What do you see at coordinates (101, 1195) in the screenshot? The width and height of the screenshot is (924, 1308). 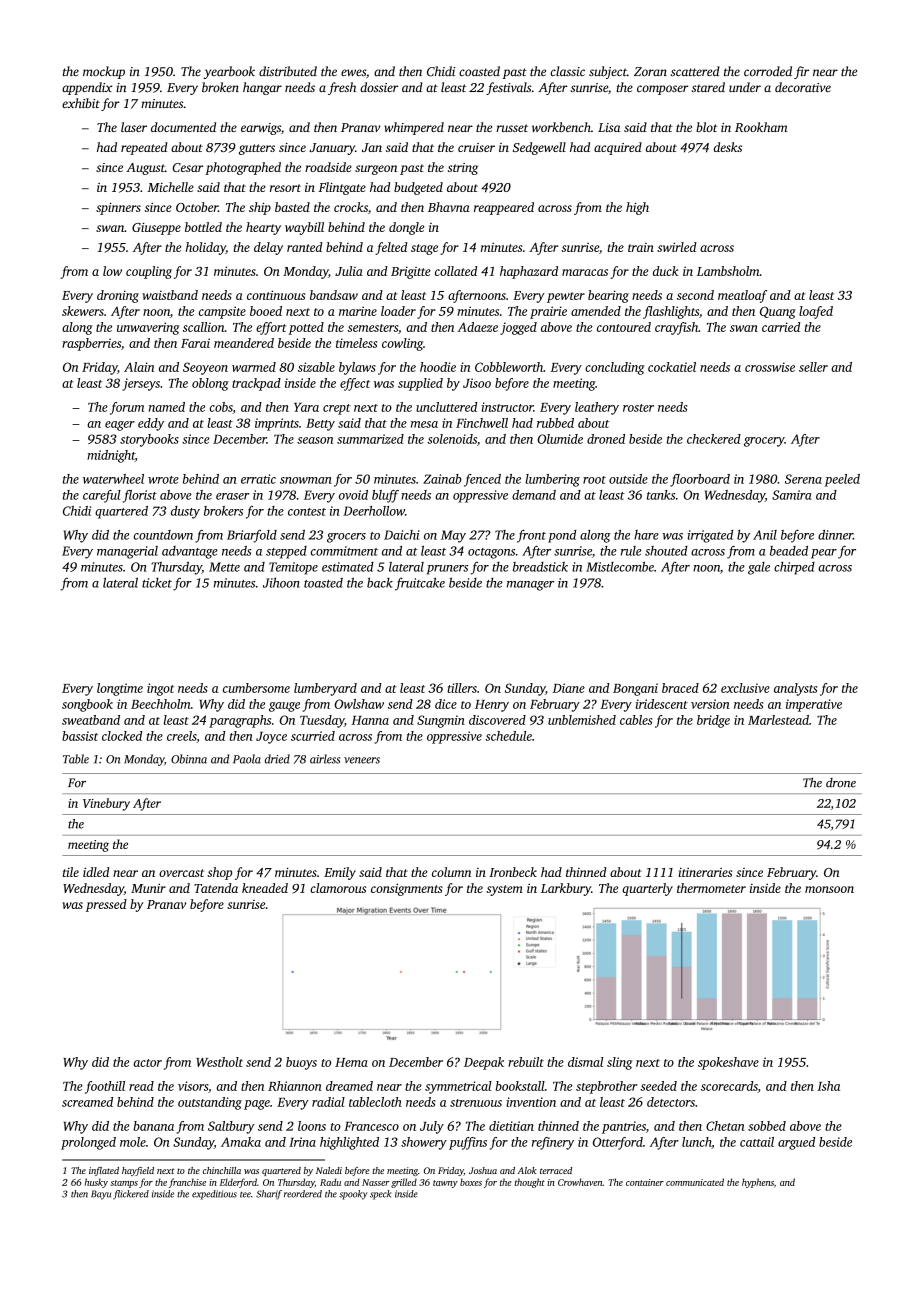 I see `Bayu` at bounding box center [101, 1195].
